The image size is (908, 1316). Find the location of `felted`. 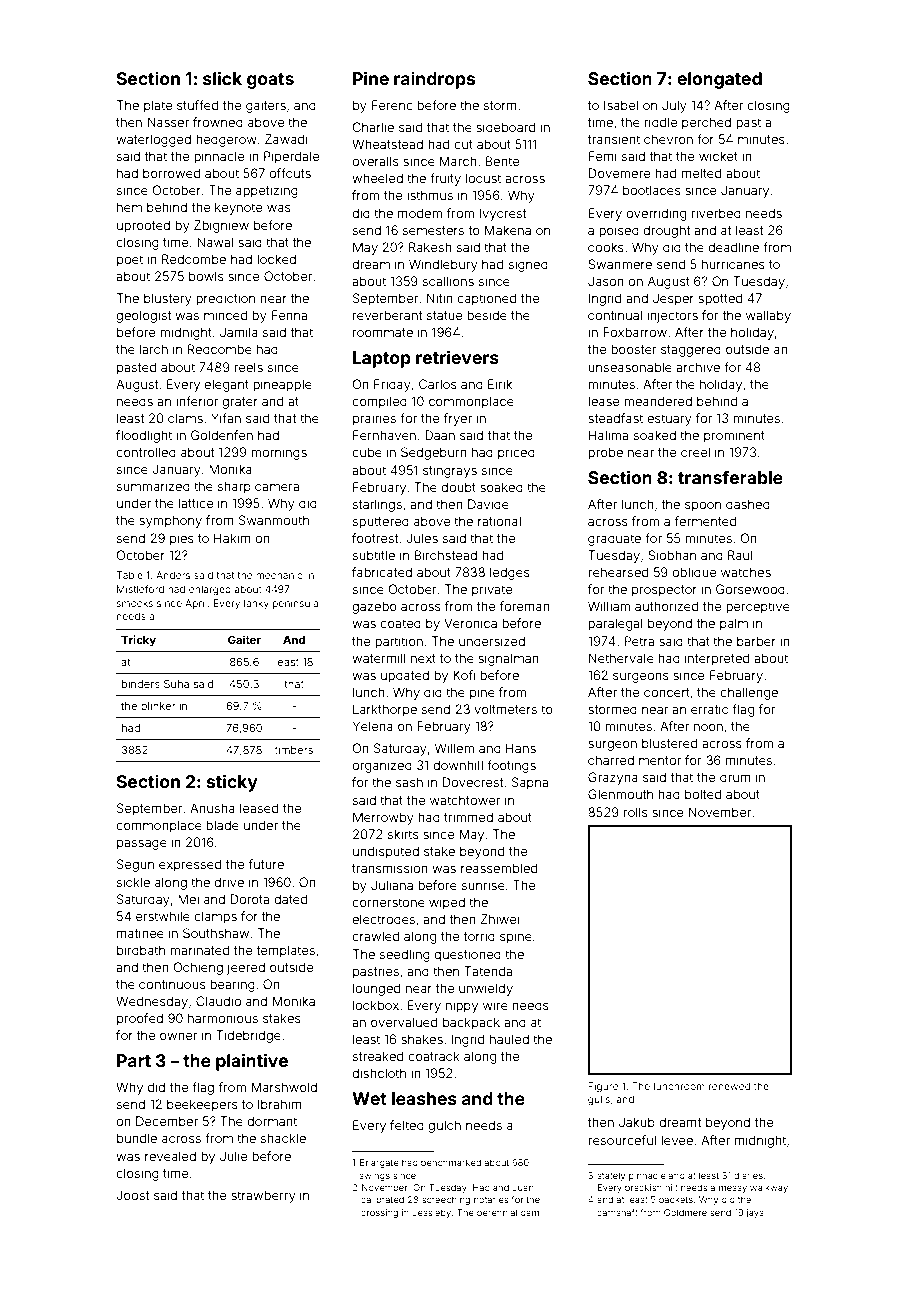

felted is located at coordinates (407, 1125).
